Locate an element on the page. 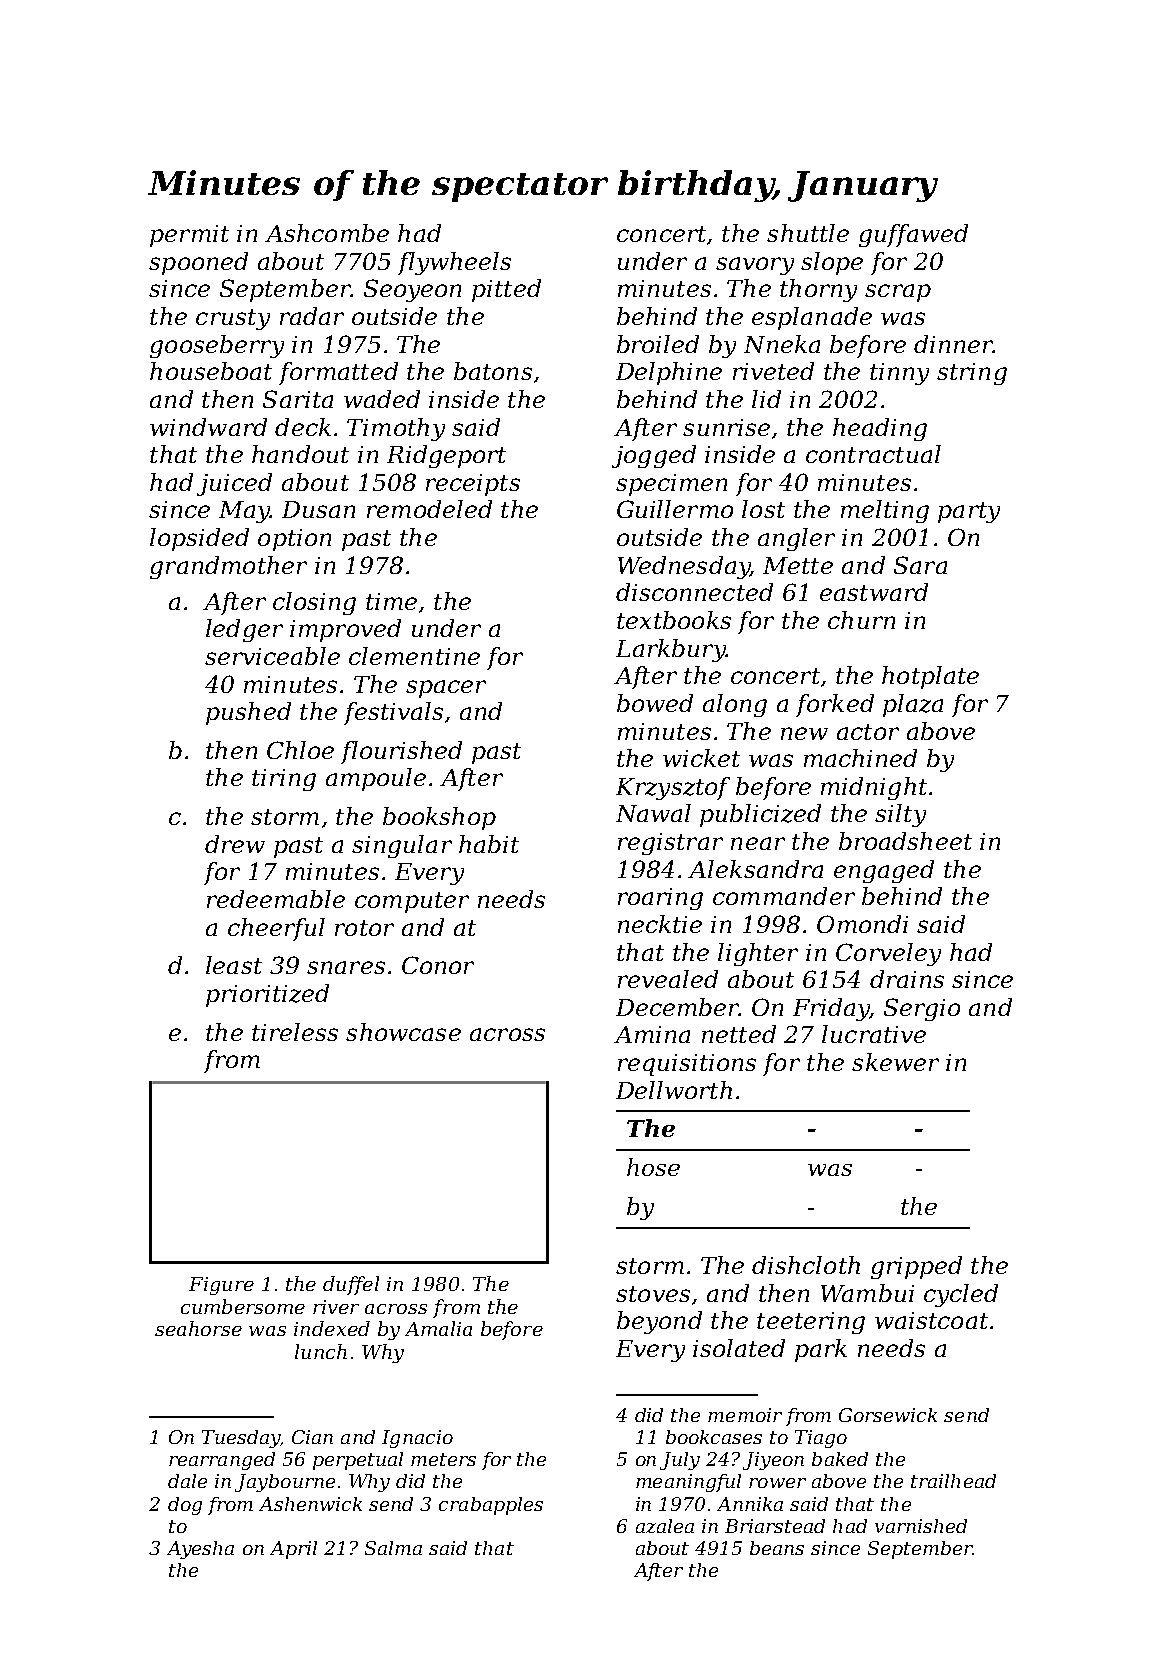 The image size is (1165, 1654). spacer is located at coordinates (446, 689).
